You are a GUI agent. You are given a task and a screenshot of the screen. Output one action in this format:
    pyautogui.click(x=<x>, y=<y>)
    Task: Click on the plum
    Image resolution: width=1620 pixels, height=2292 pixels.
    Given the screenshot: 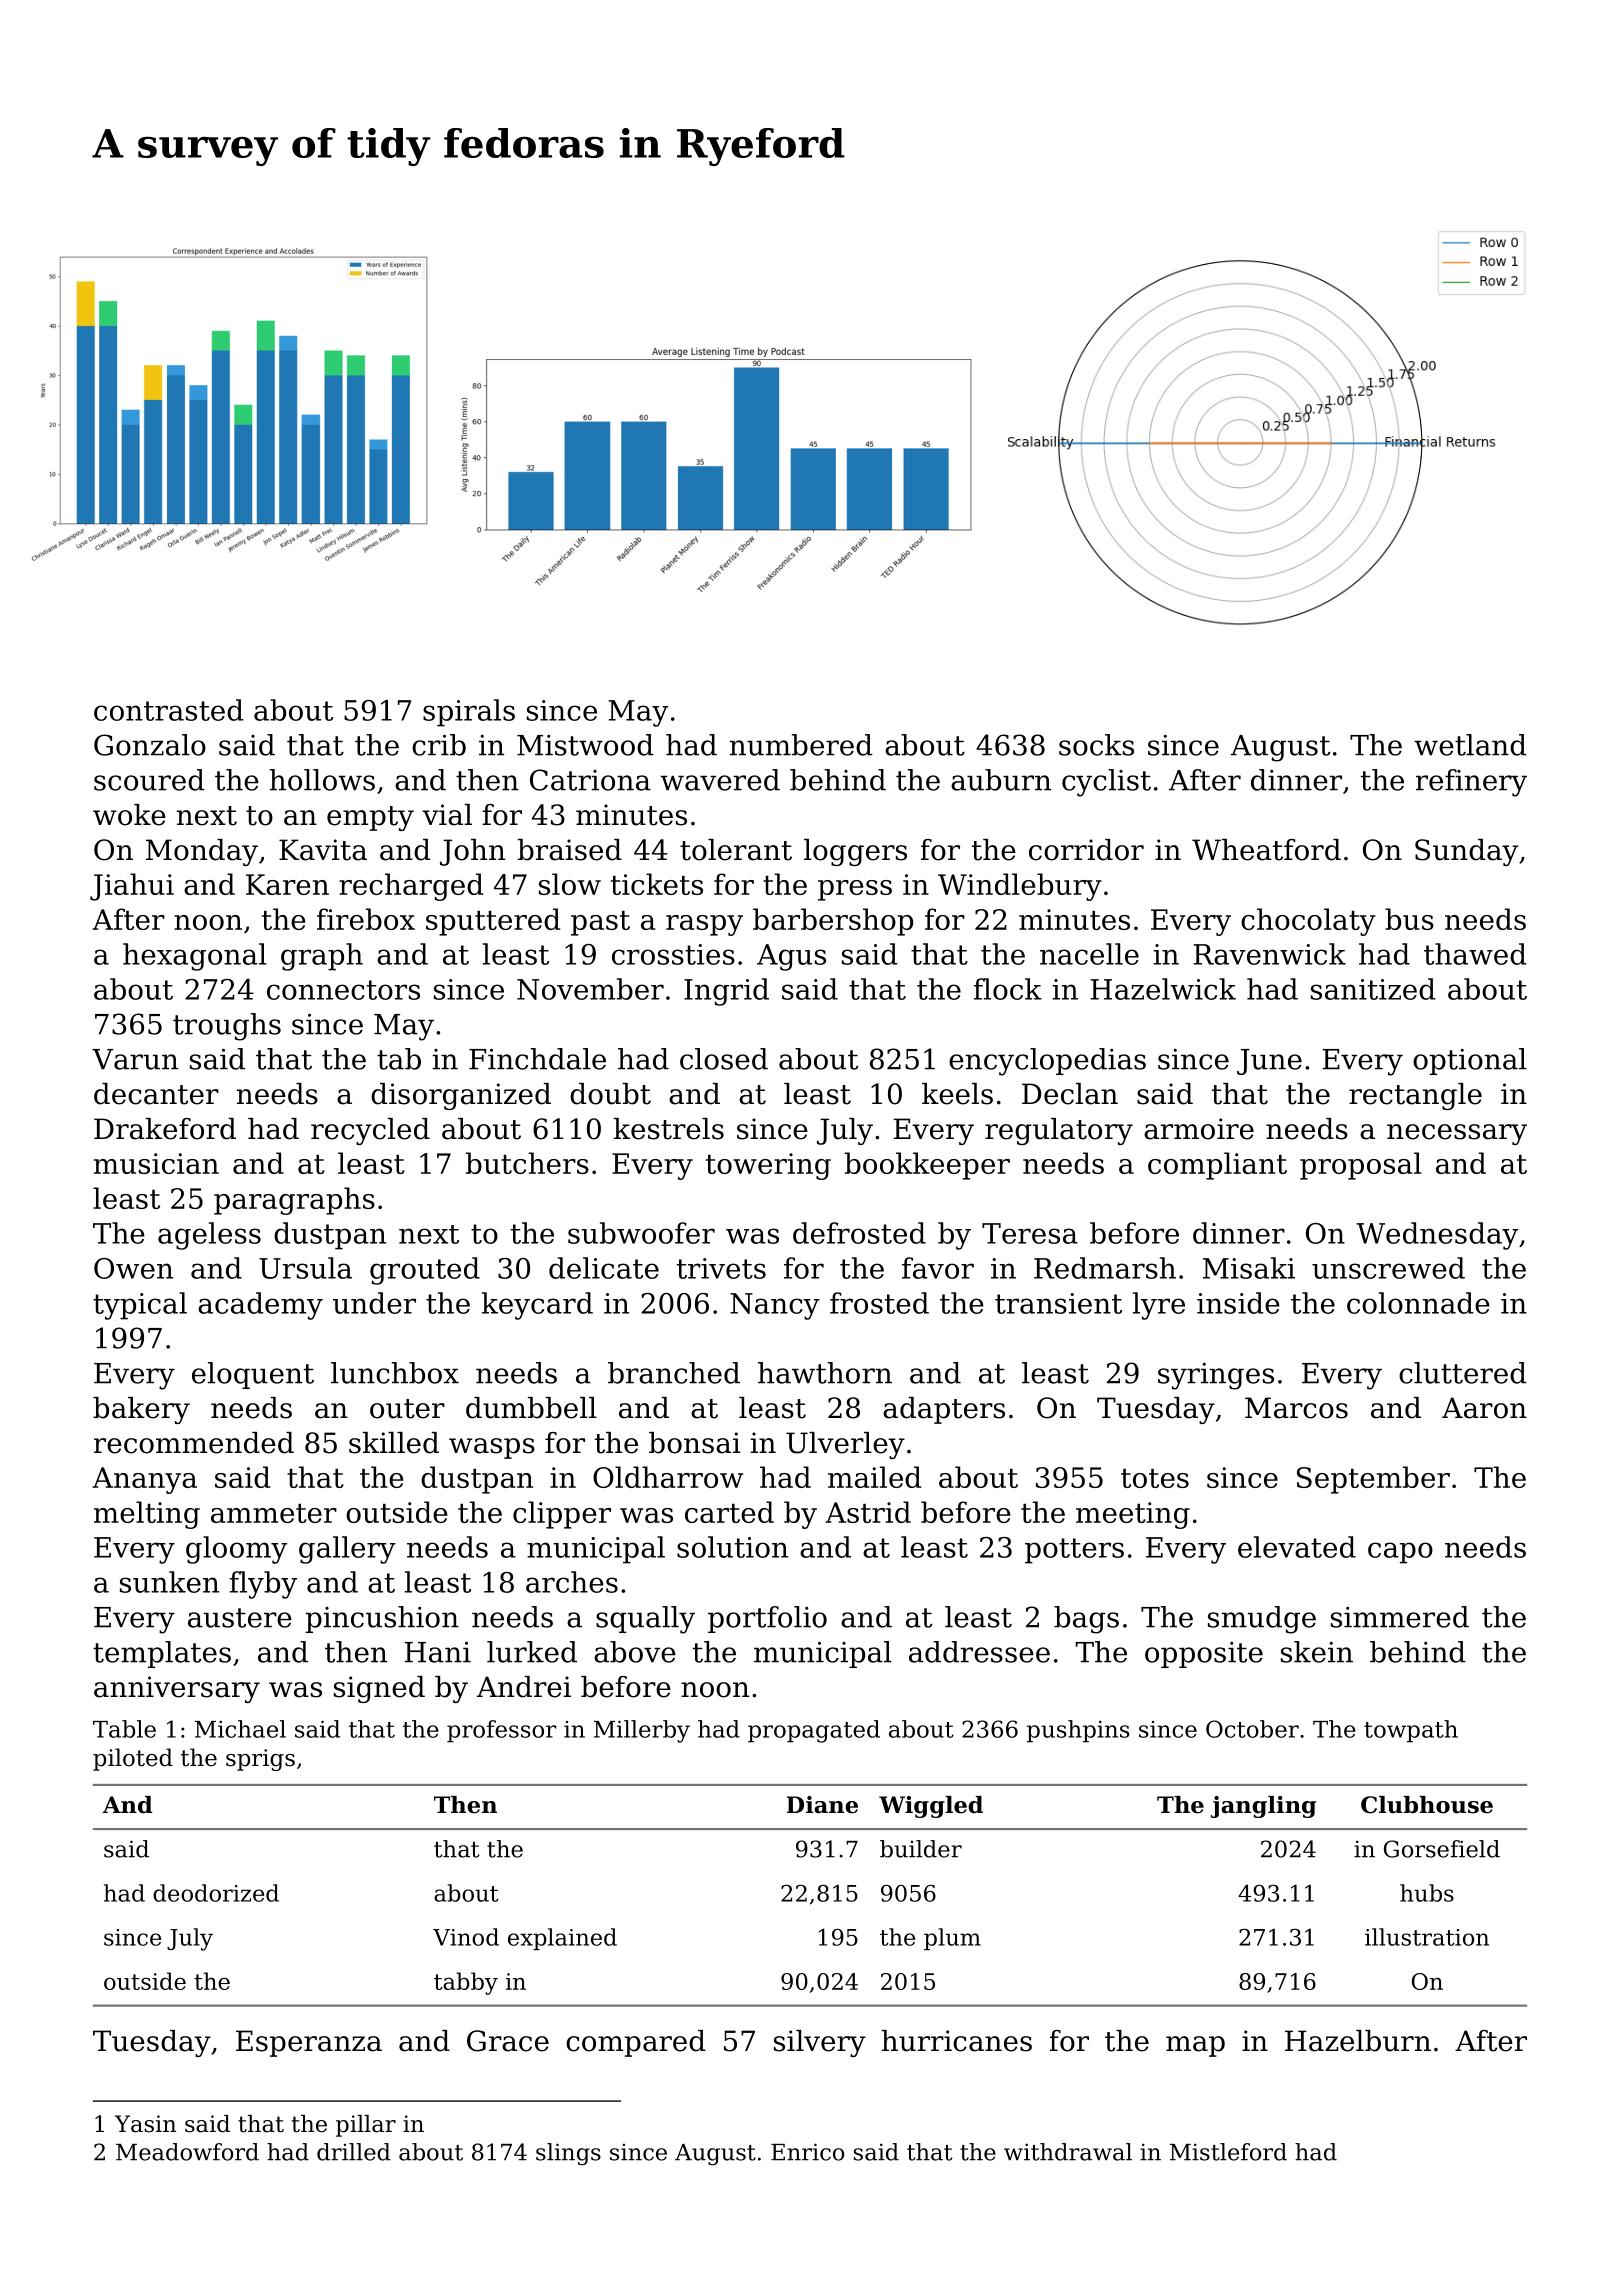 What is the action you would take?
    pyautogui.click(x=952, y=1939)
